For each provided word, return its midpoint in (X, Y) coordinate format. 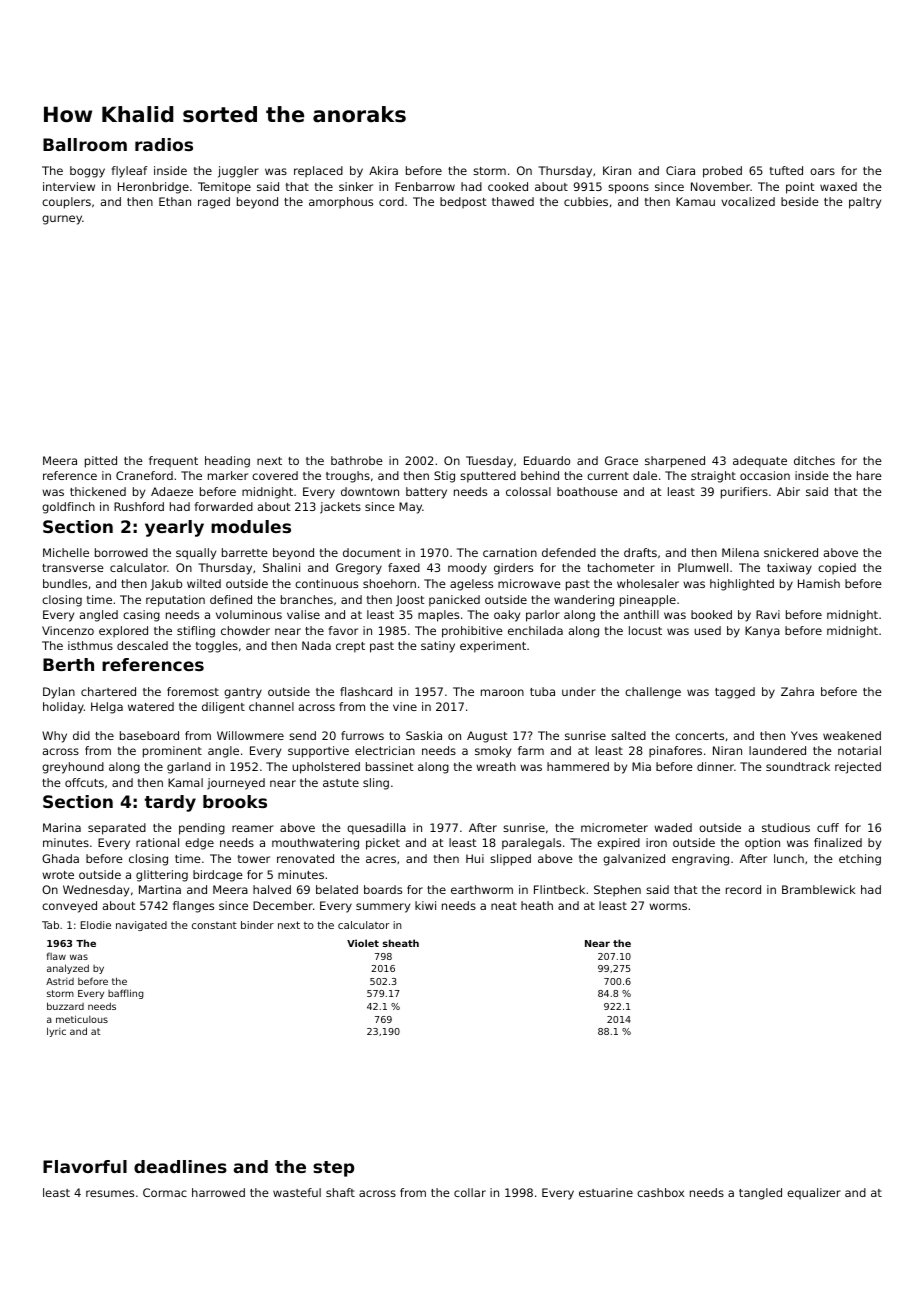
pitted (101, 462)
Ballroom (85, 144)
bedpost (463, 203)
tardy (170, 803)
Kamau (695, 201)
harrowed (218, 1192)
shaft (340, 1192)
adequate (760, 462)
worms (668, 906)
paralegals (531, 844)
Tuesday (489, 462)
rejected (858, 768)
